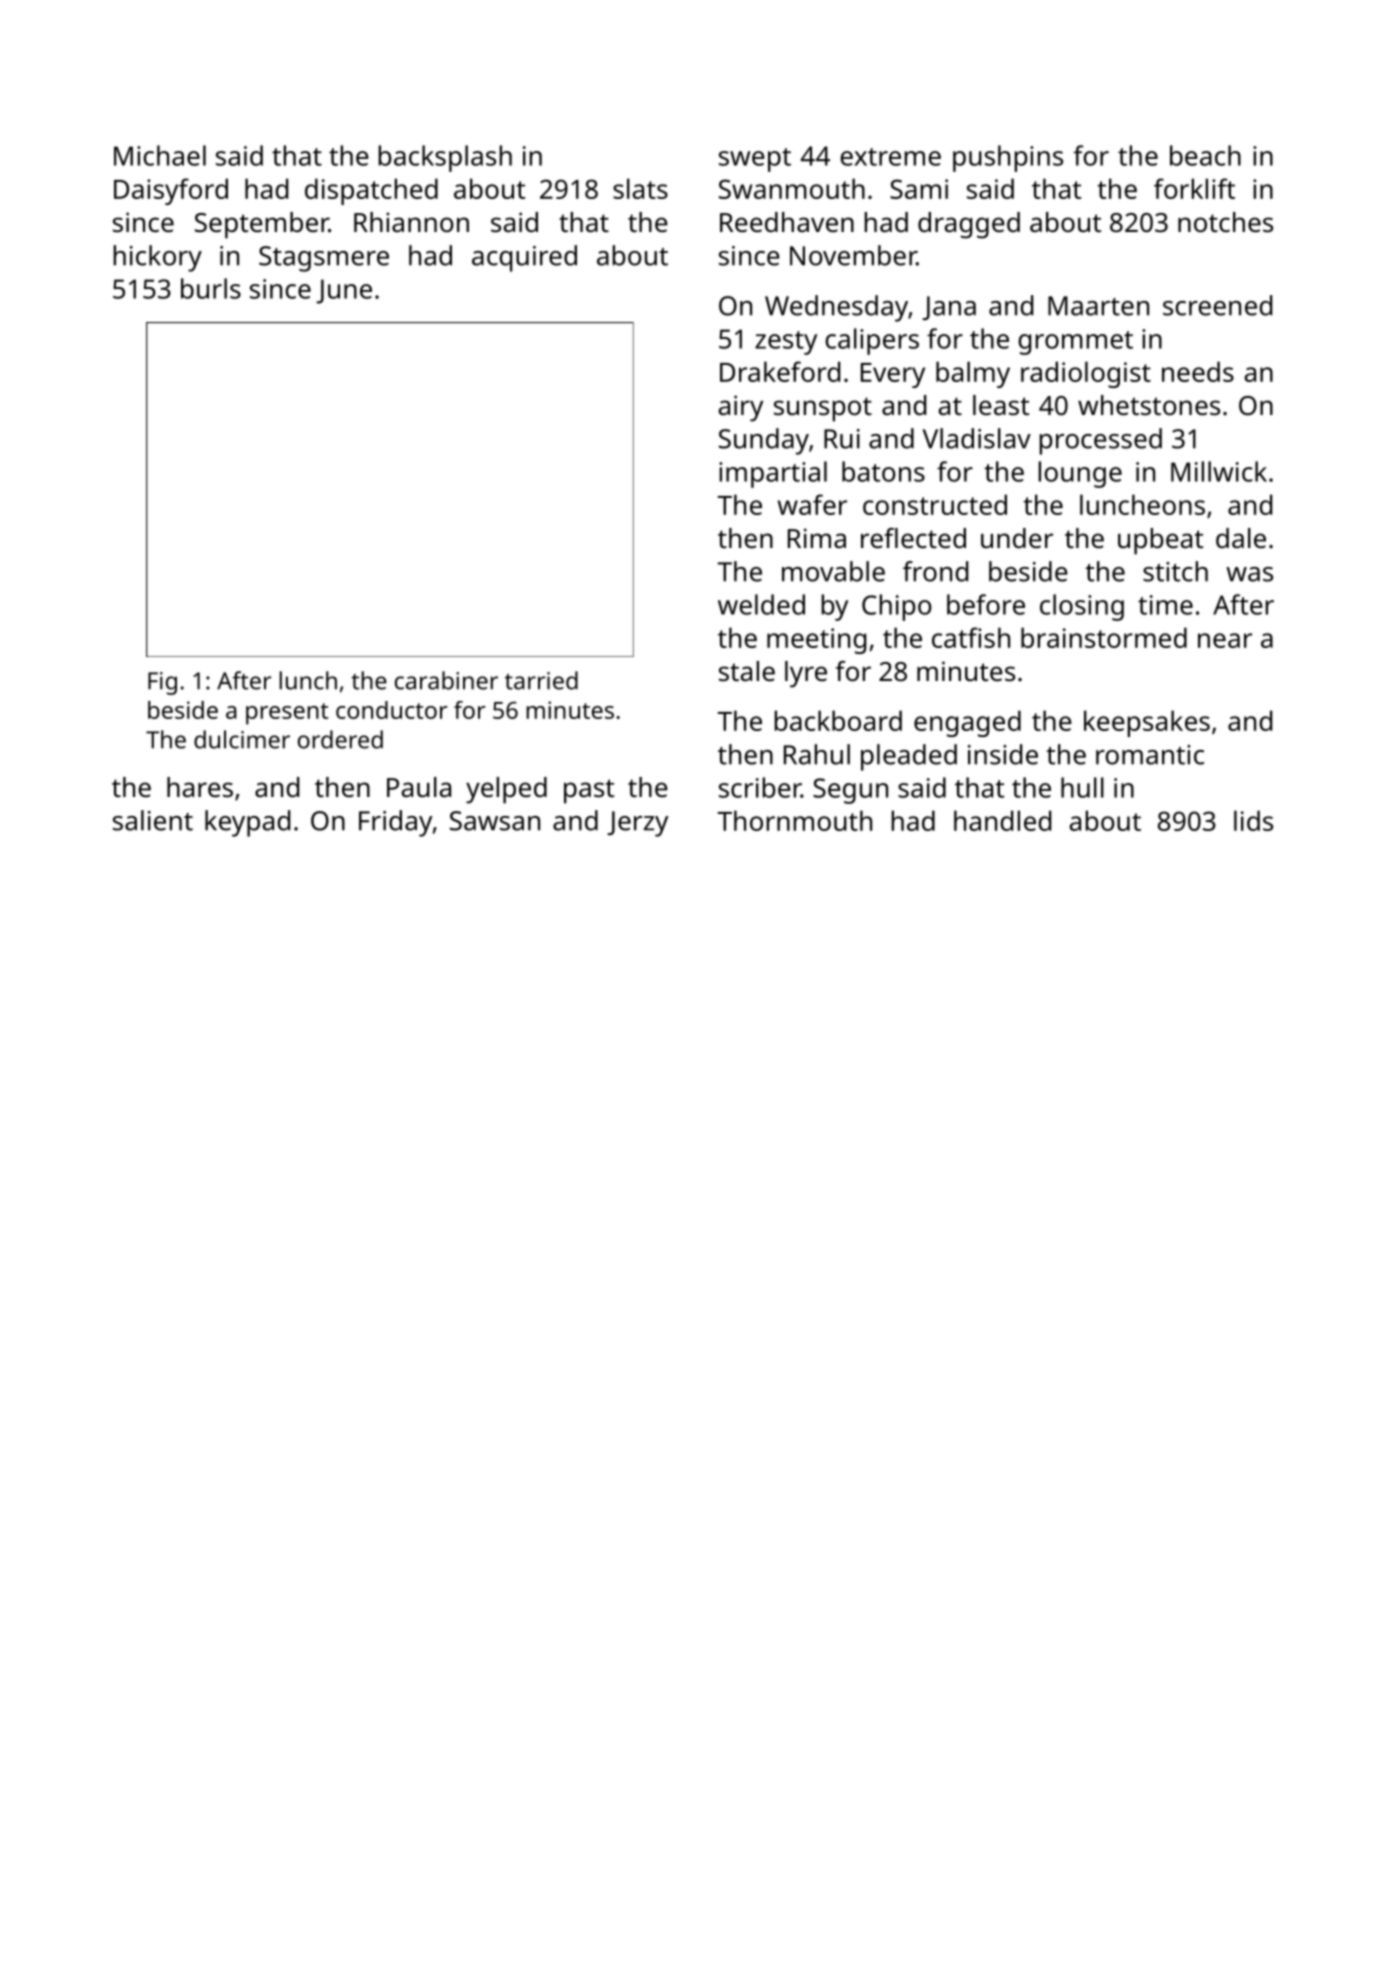 This page has height=1969, width=1386. Describe the element at coordinates (160, 155) in the page. I see `Michael` at that location.
